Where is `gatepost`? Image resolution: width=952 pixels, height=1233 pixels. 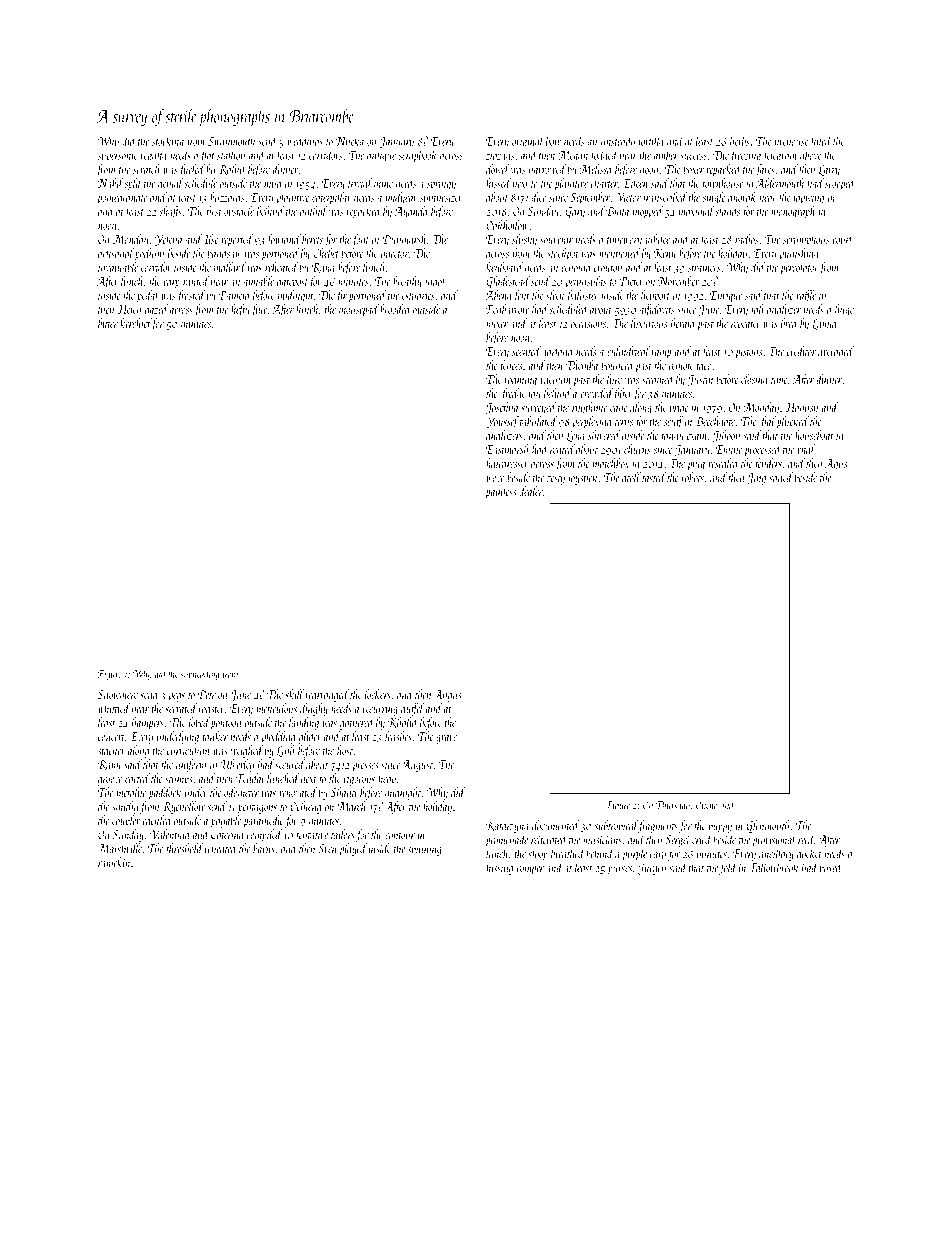
gatepost is located at coordinates (292, 284).
